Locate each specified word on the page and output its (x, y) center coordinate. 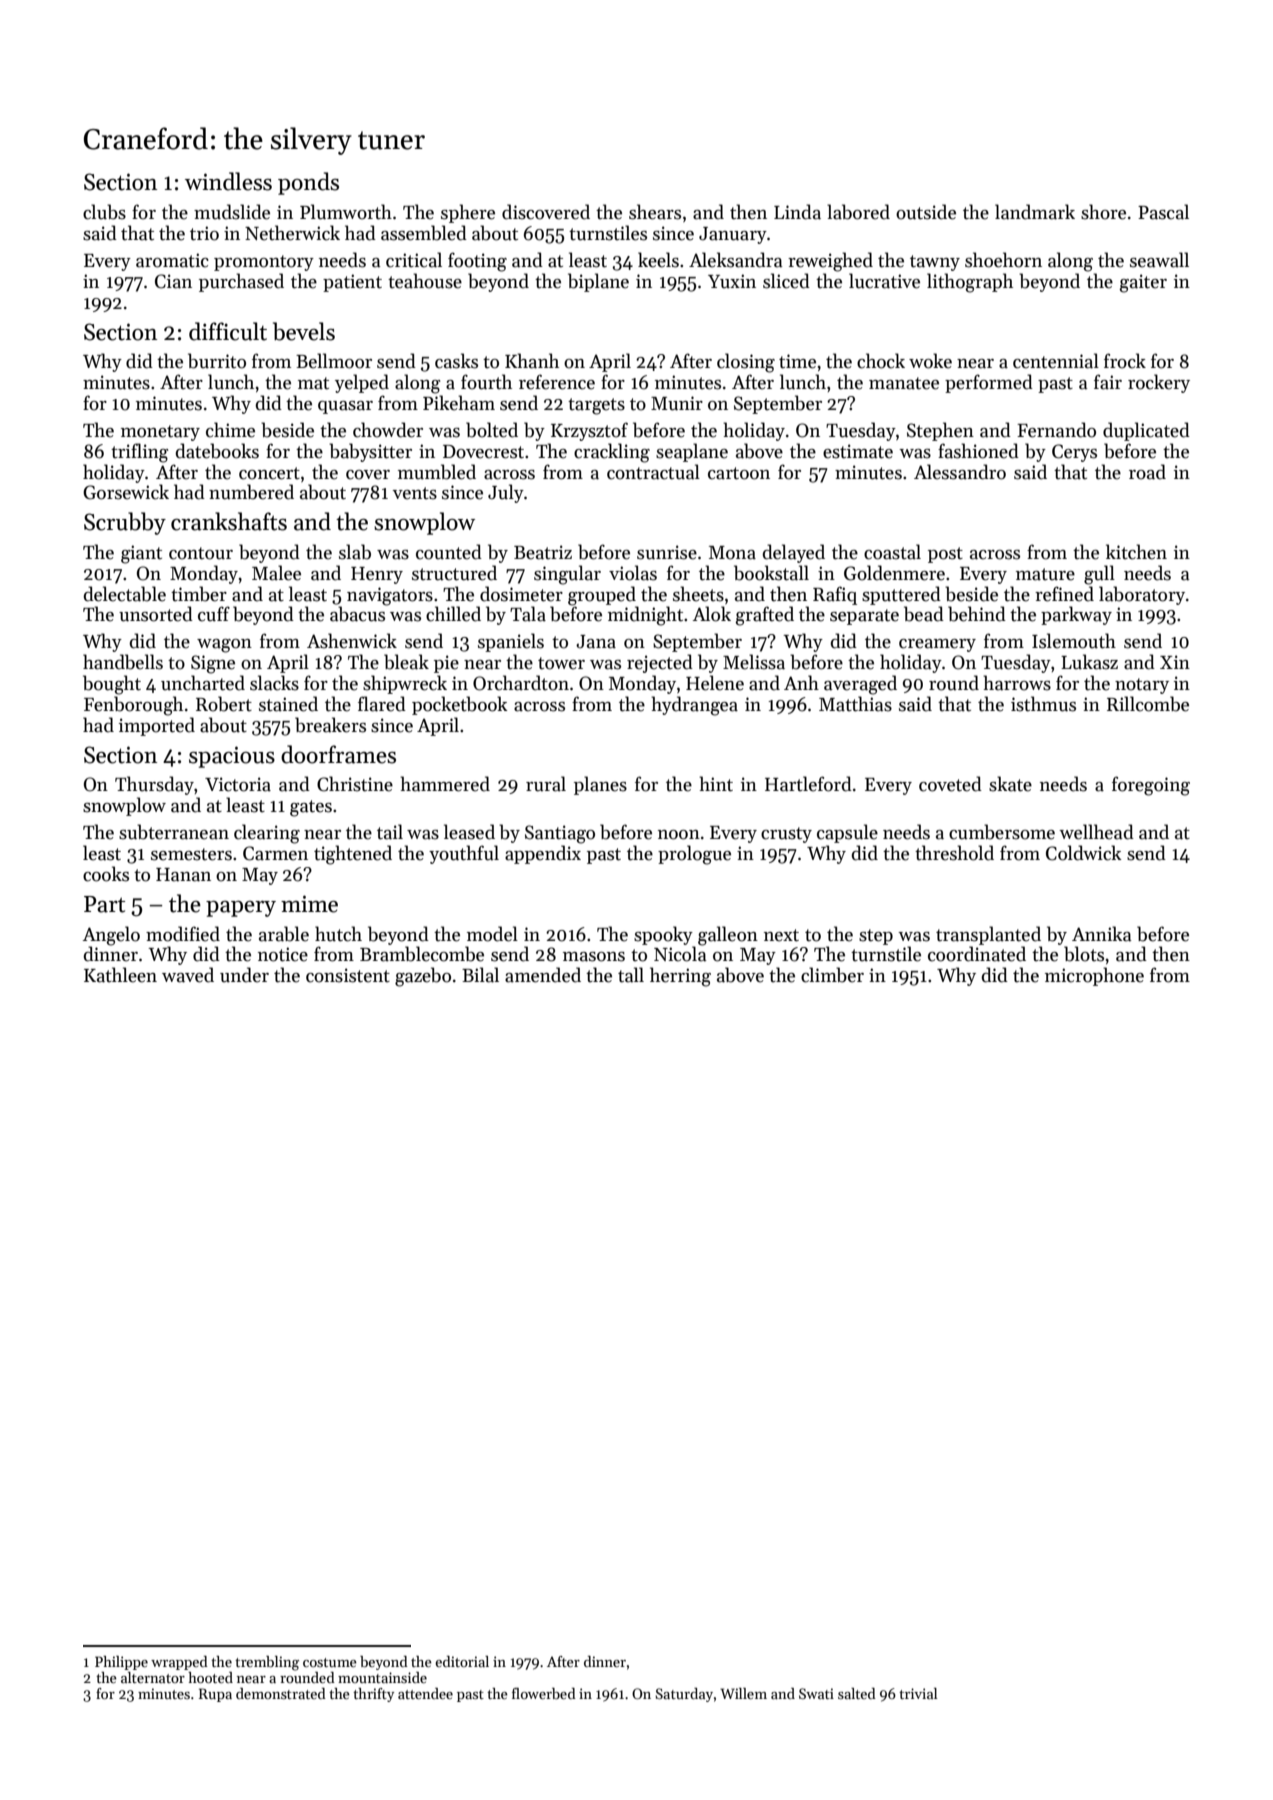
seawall (1159, 260)
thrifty (373, 1695)
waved (188, 975)
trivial (918, 1693)
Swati (816, 1693)
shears (655, 212)
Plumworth (346, 212)
